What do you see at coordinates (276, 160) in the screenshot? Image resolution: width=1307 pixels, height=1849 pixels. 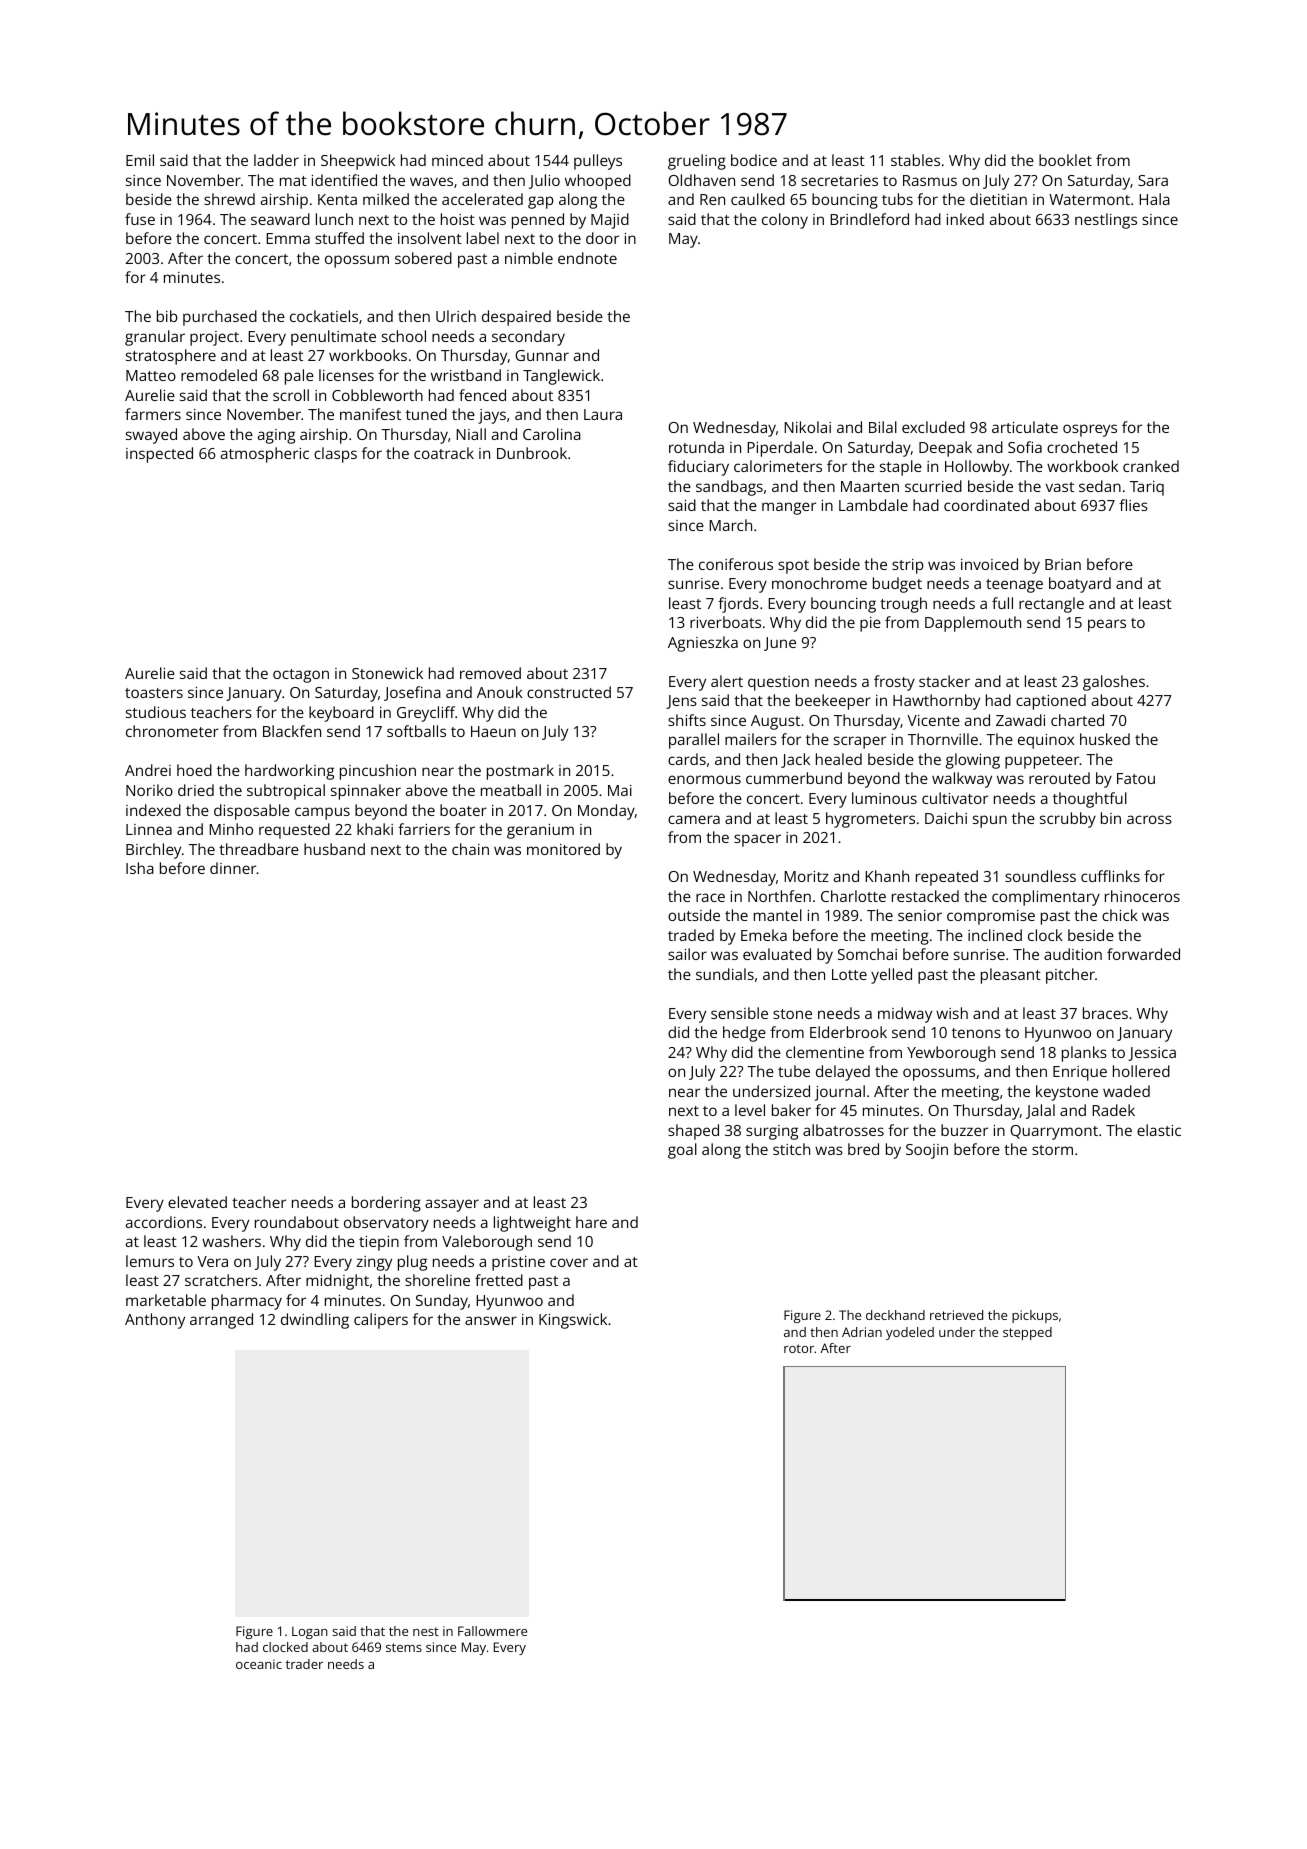 I see `ladder` at bounding box center [276, 160].
